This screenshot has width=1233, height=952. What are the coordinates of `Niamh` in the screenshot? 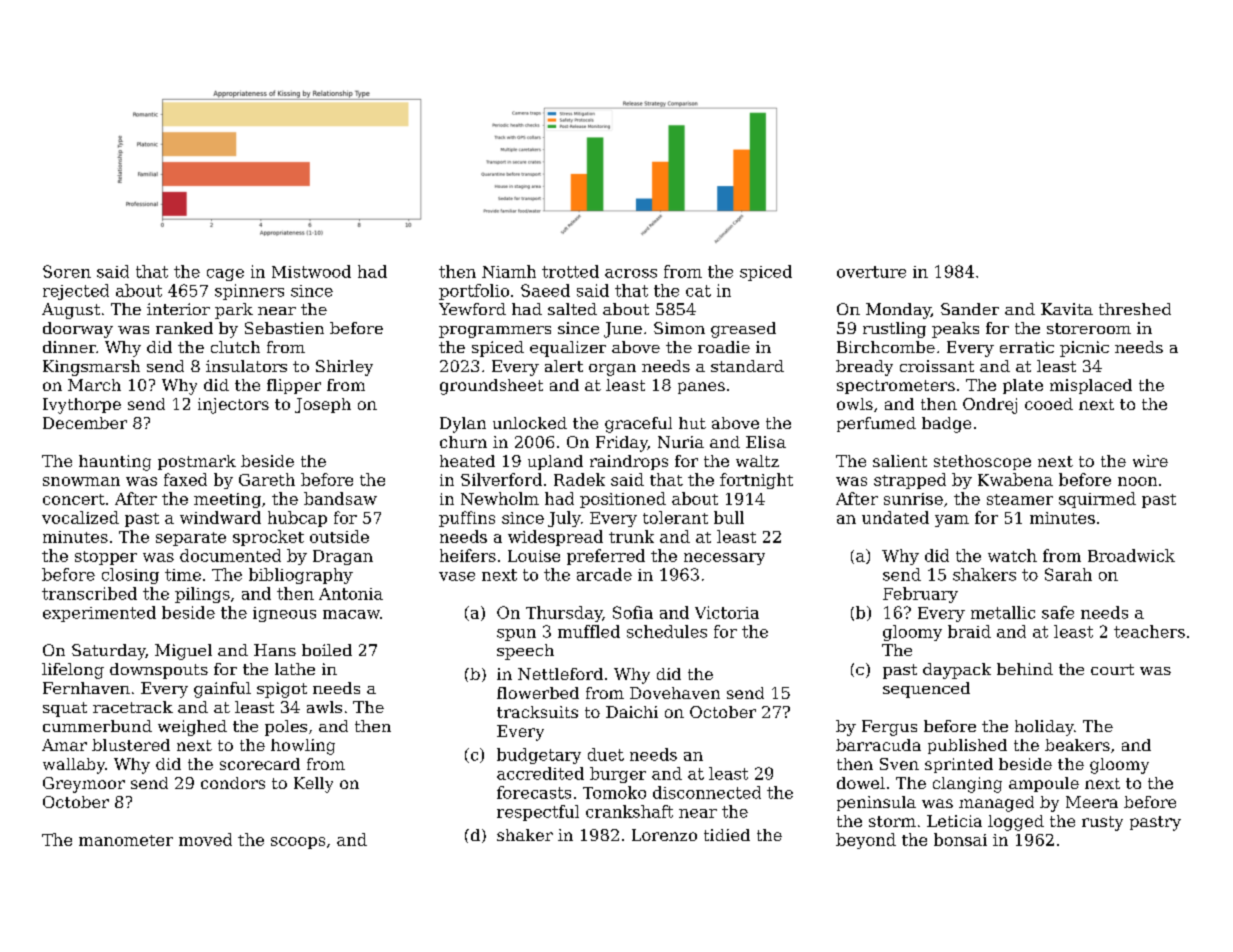 It's located at (509, 271).
